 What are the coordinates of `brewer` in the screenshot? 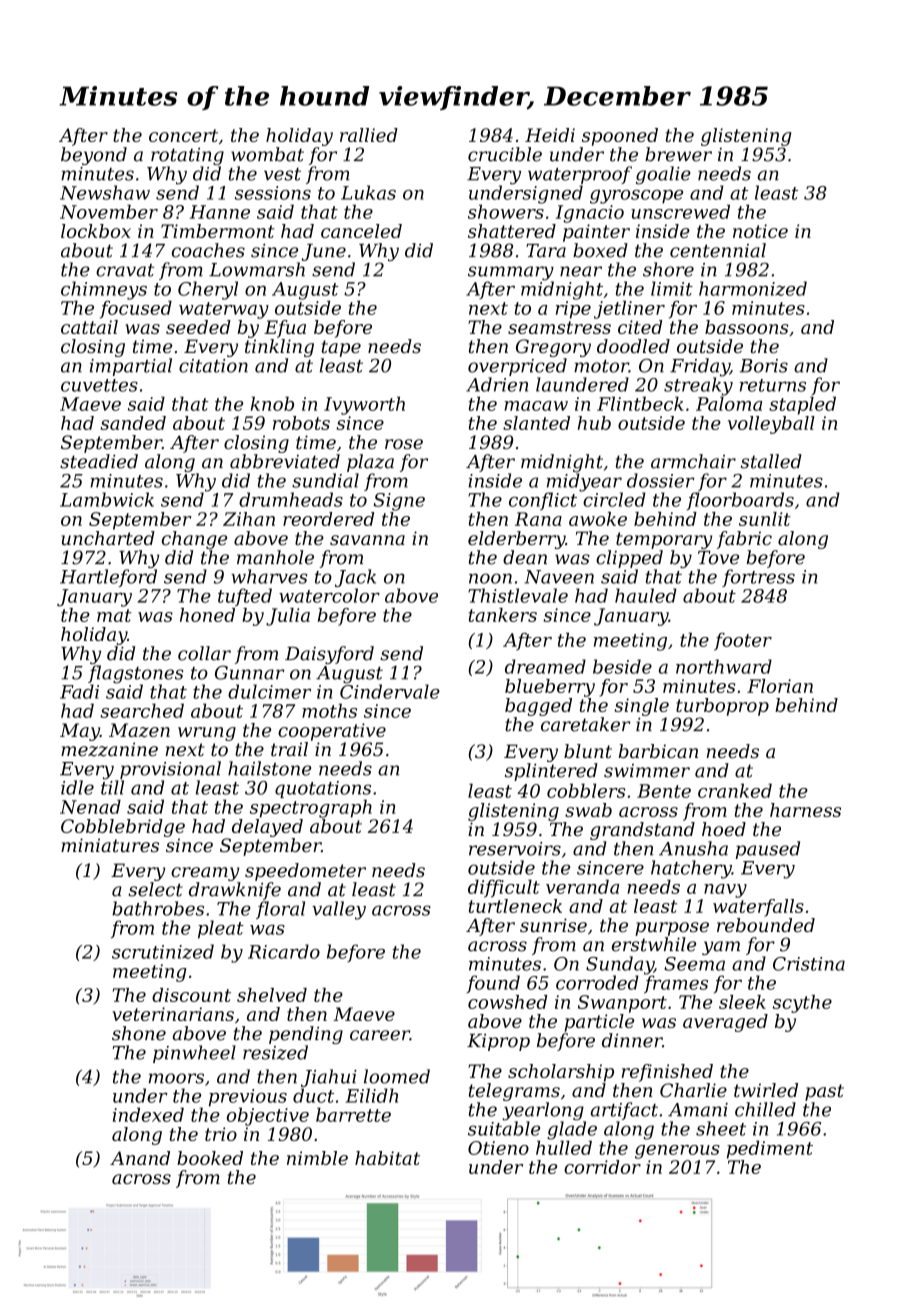 It's located at (678, 154).
